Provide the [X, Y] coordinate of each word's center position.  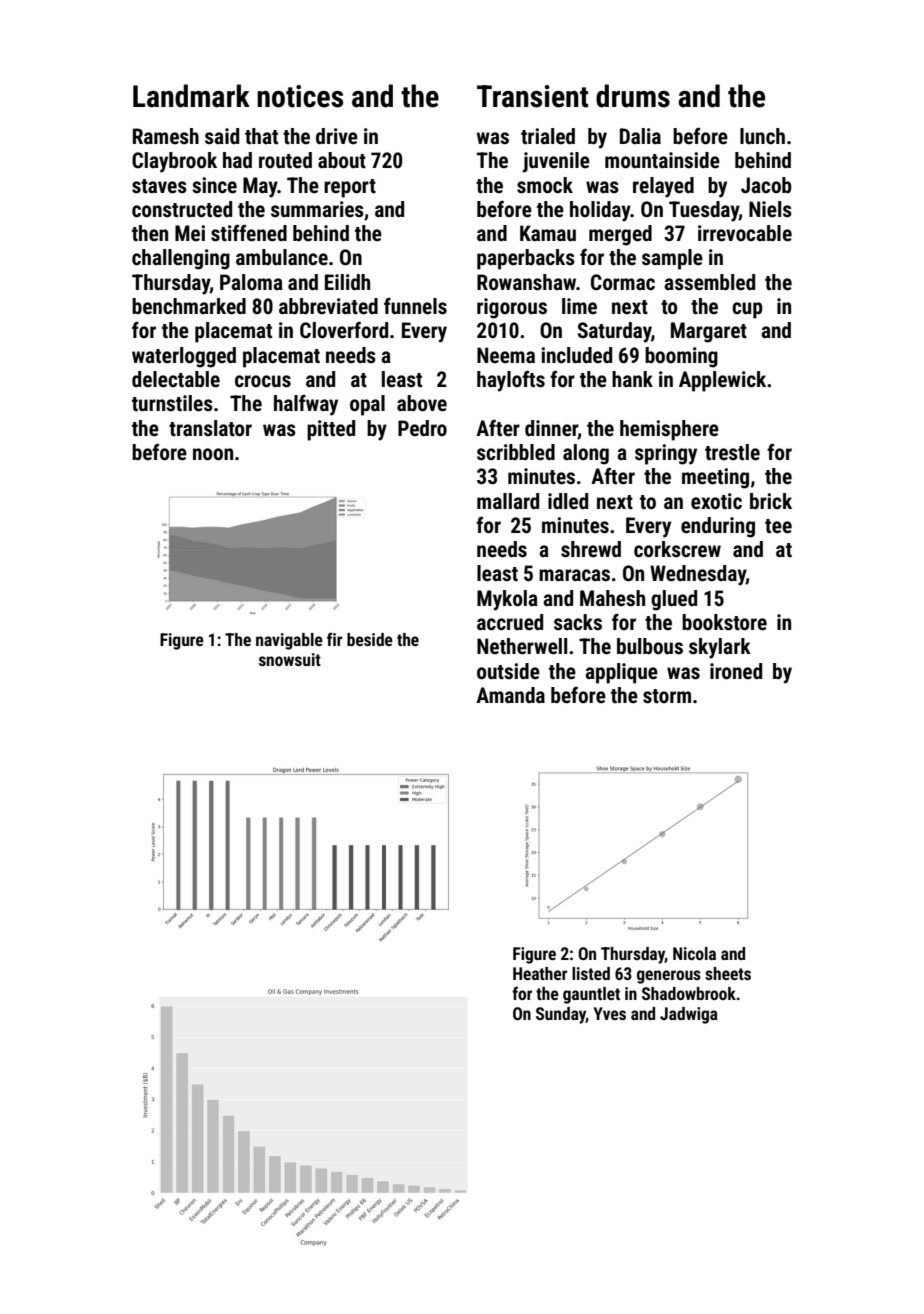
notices [300, 96]
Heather [540, 973]
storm [667, 696]
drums [633, 96]
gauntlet [591, 995]
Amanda [510, 695]
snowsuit [290, 659]
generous [669, 977]
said [222, 136]
